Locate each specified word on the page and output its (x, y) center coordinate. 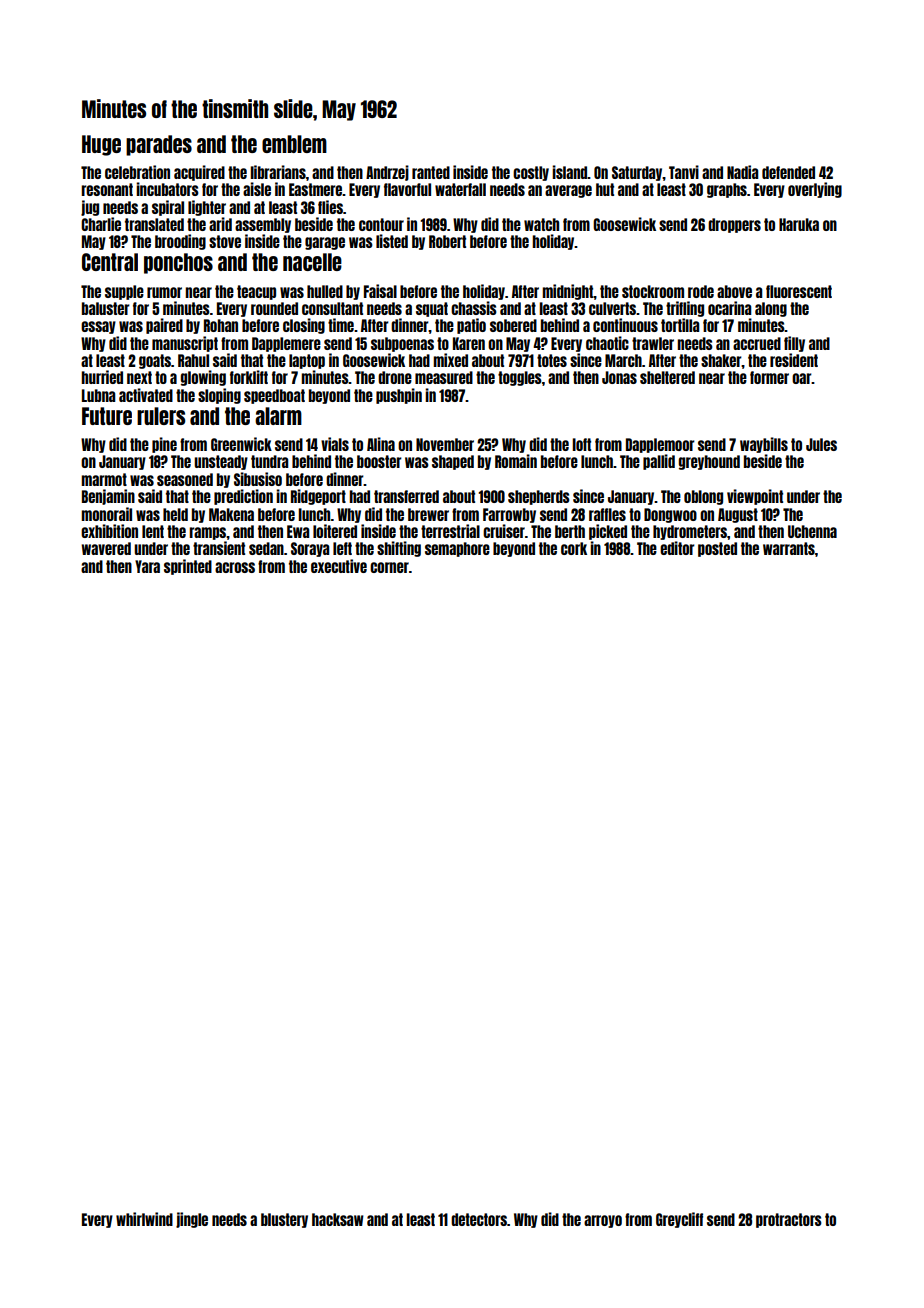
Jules (821, 444)
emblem (294, 144)
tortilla (680, 325)
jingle (192, 1220)
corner (389, 567)
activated (146, 395)
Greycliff (679, 1220)
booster (379, 461)
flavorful (407, 189)
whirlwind (144, 1219)
